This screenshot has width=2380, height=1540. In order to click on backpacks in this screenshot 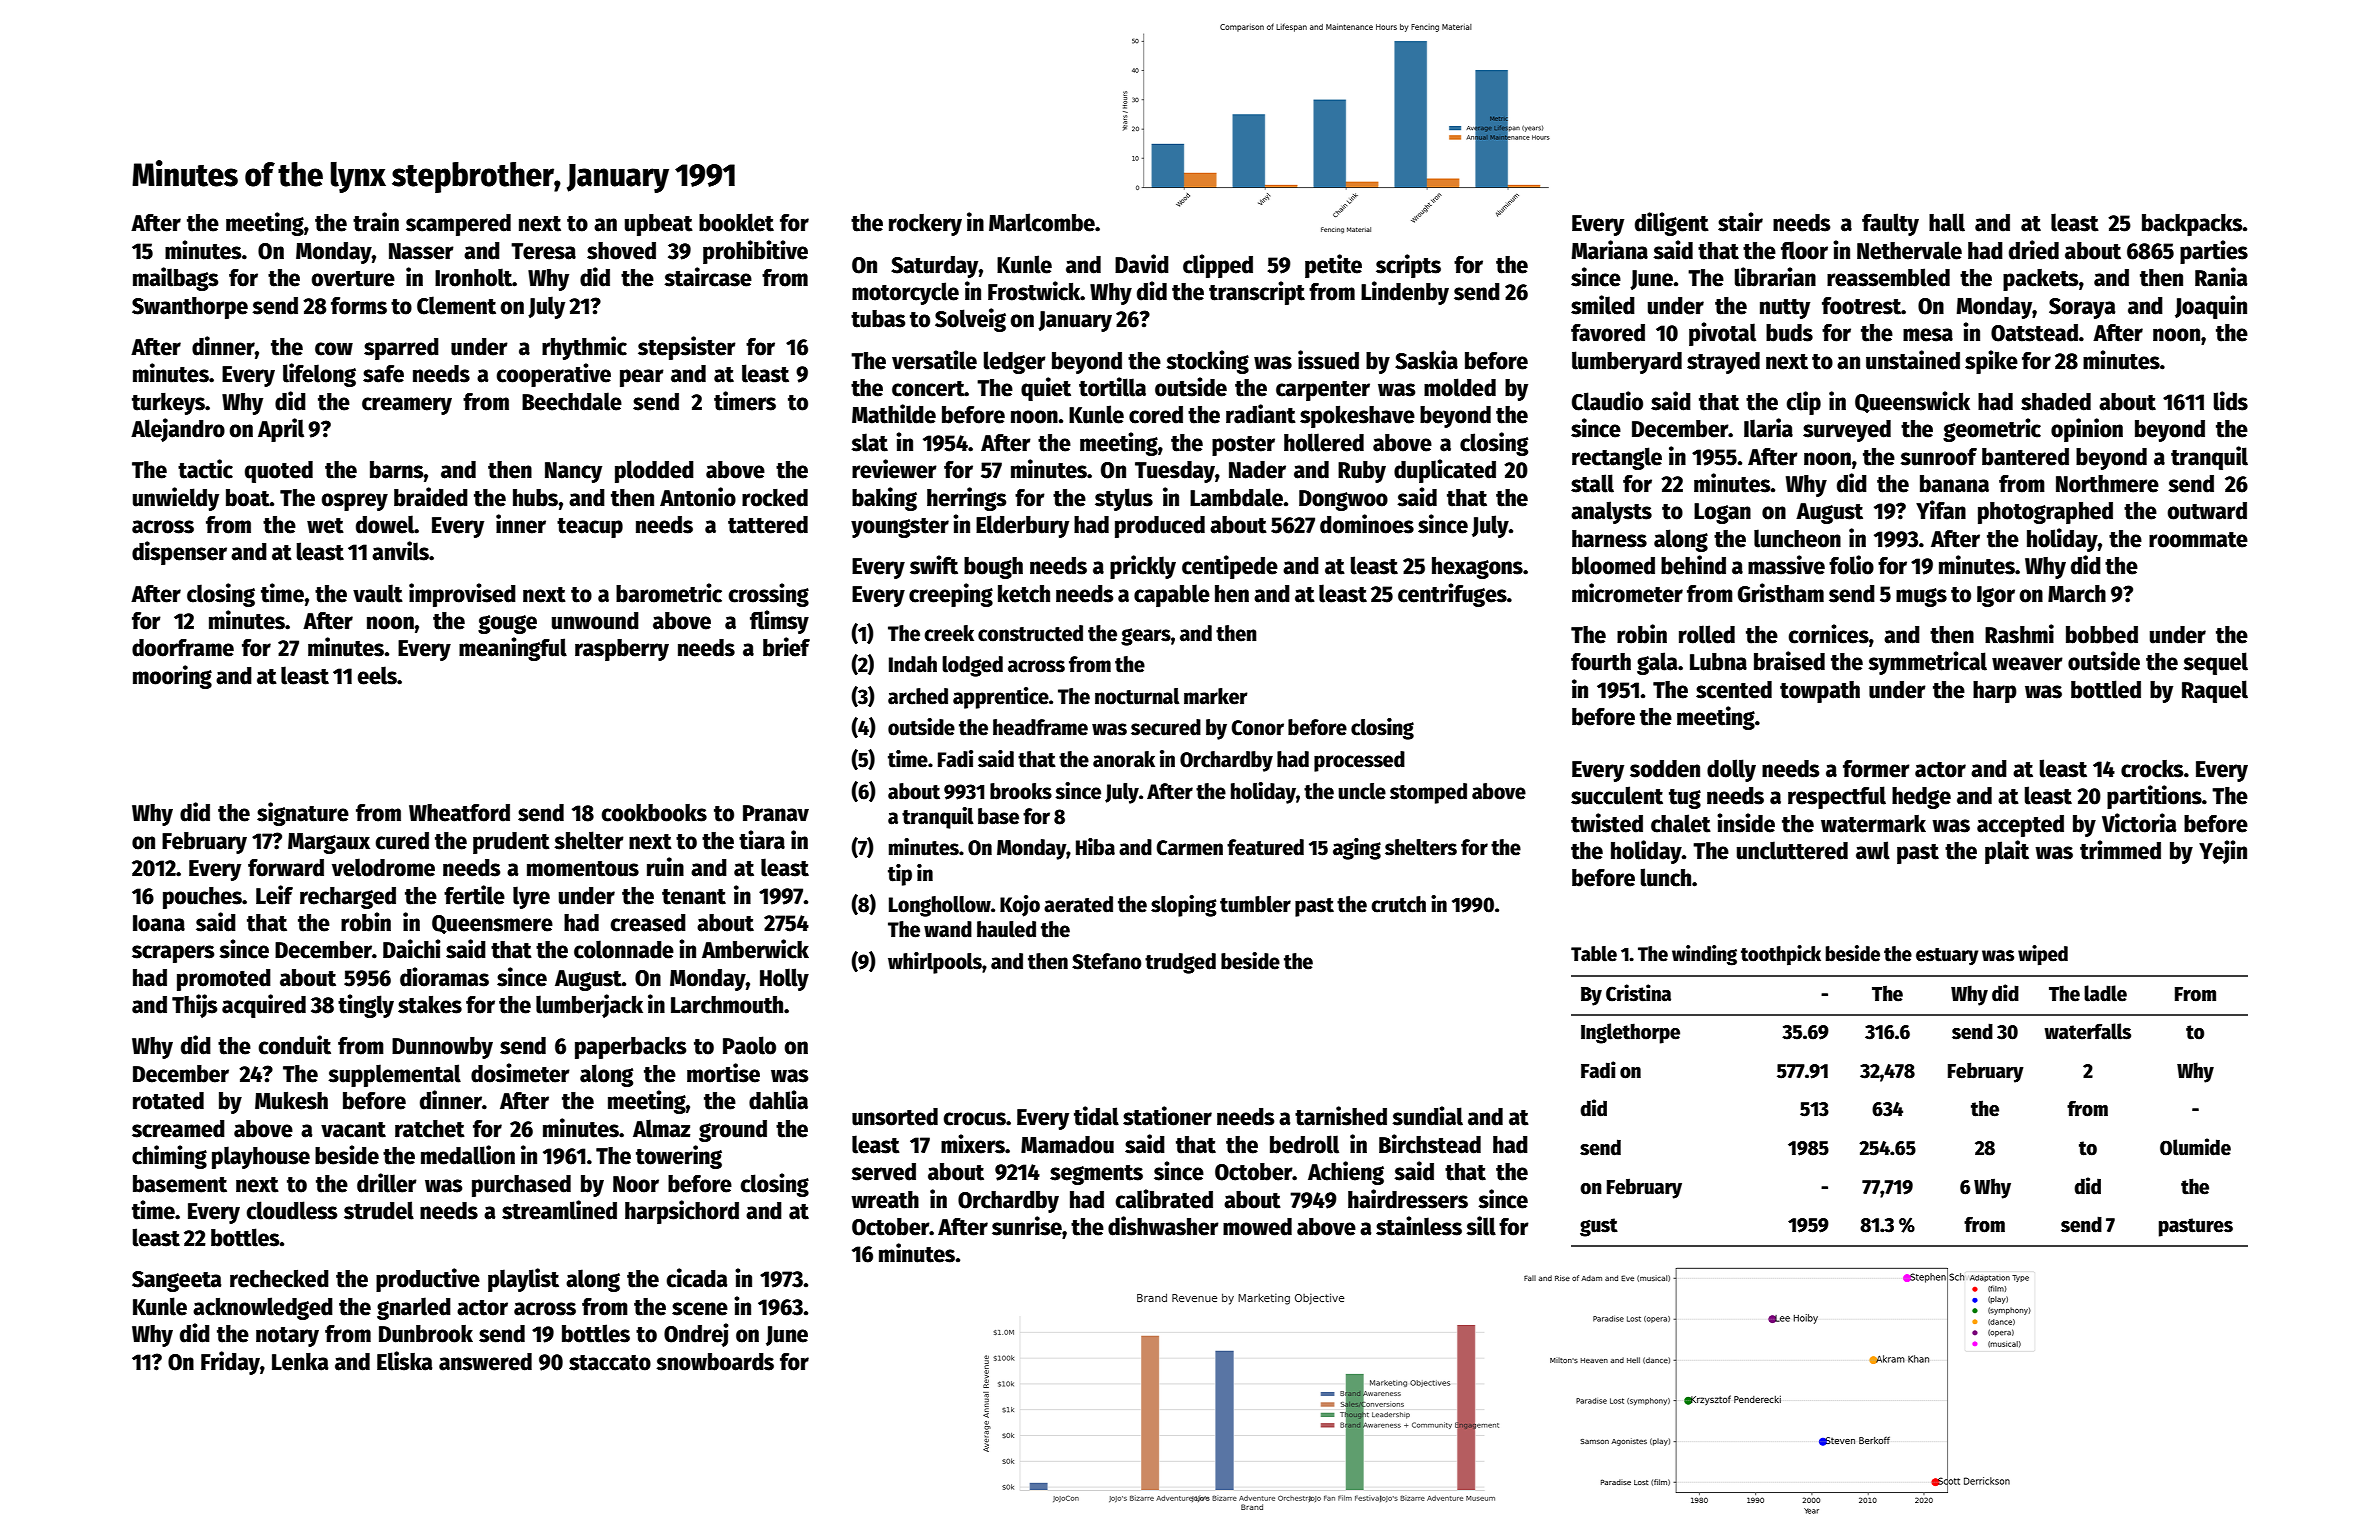, I will do `click(2192, 224)`.
